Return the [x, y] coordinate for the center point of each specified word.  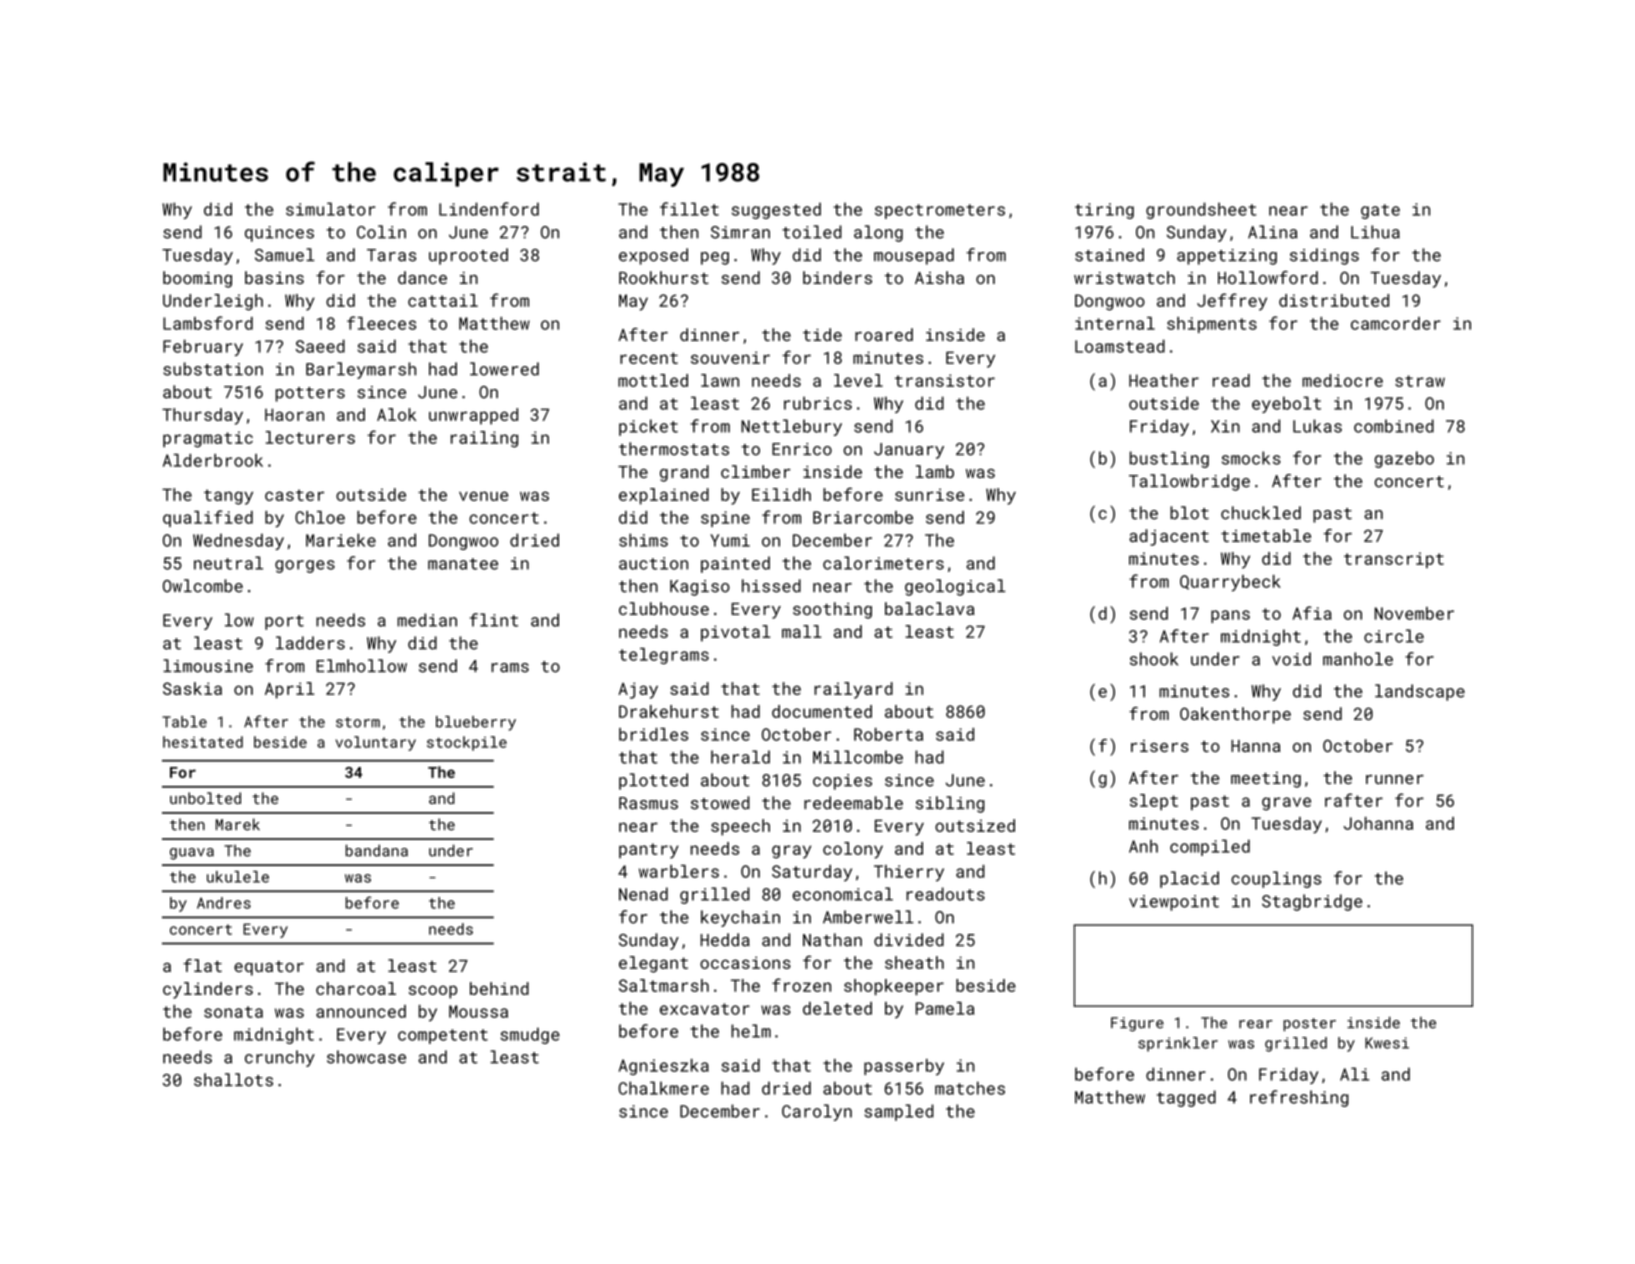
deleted [837, 1008]
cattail [443, 300]
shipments [1212, 325]
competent [443, 1036]
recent [649, 358]
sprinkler [1178, 1044]
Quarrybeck [1230, 583]
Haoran [294, 414]
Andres [224, 903]
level [858, 380]
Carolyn [817, 1112]
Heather [1164, 380]
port [284, 622]
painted [735, 564]
